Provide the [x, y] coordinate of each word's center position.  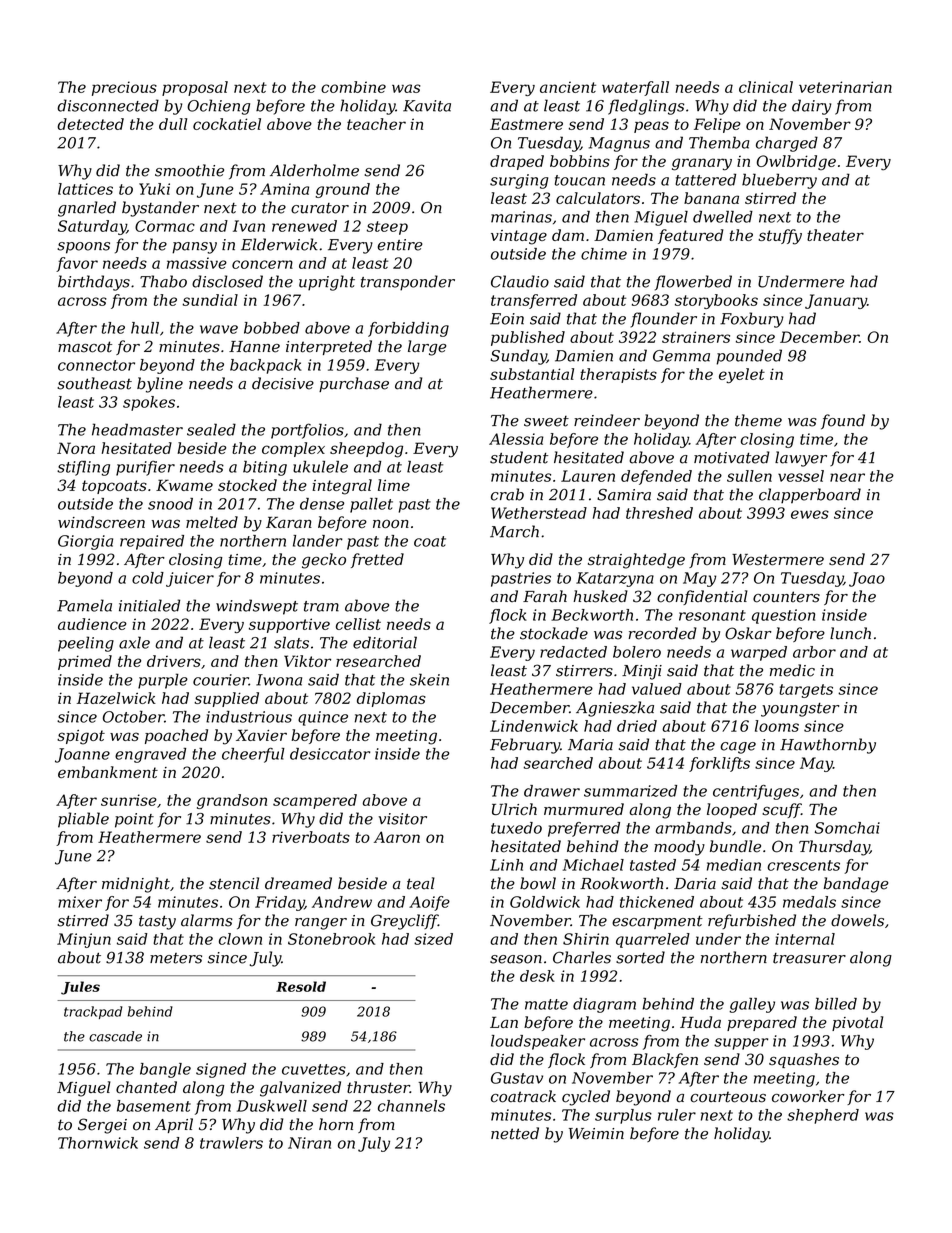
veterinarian [845, 87]
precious [124, 88]
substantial [532, 374]
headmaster [137, 429]
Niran [309, 1143]
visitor [403, 819]
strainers [696, 337]
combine [353, 87]
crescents [803, 865]
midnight [136, 885]
